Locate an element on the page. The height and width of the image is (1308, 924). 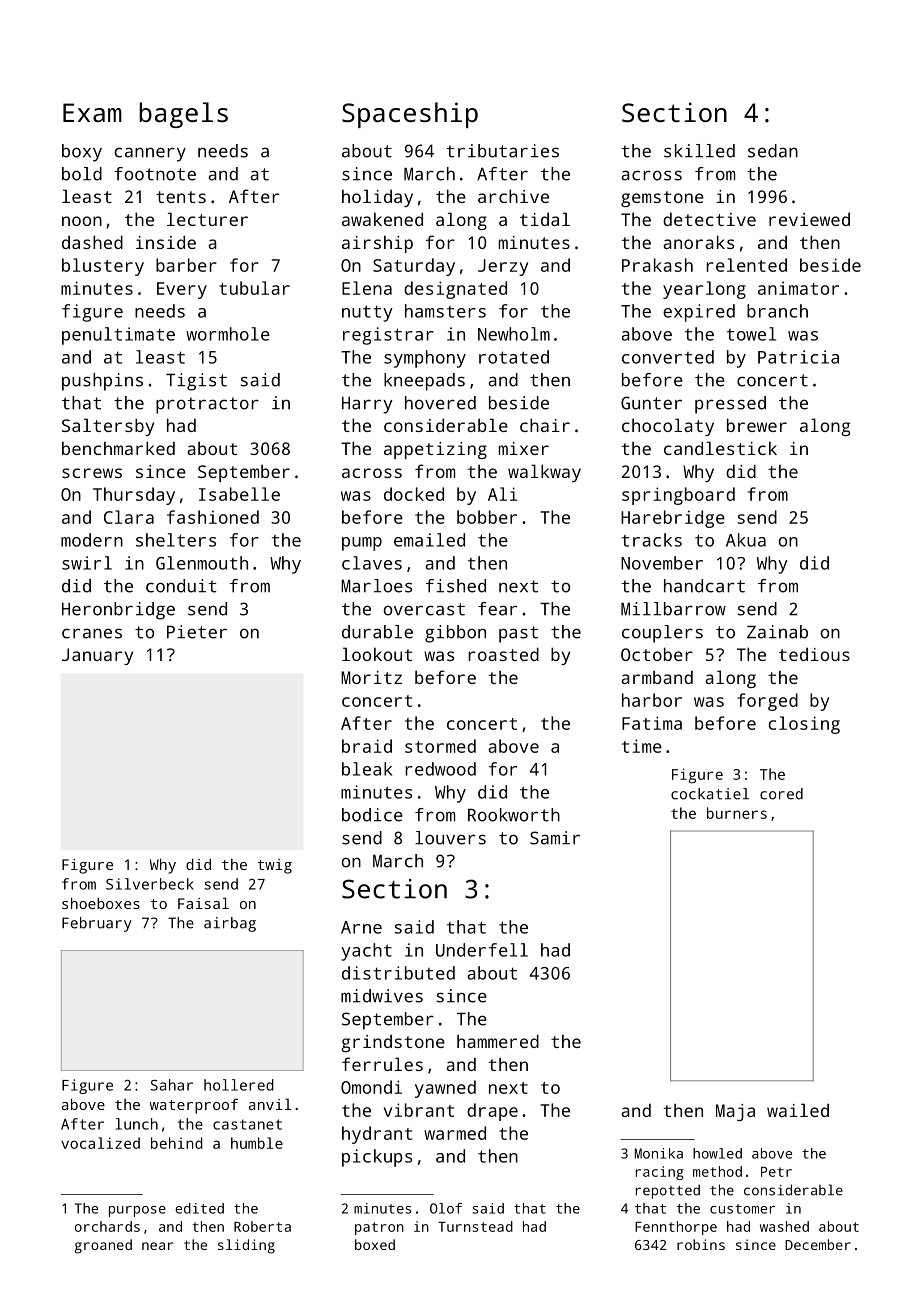
January is located at coordinates (97, 656).
